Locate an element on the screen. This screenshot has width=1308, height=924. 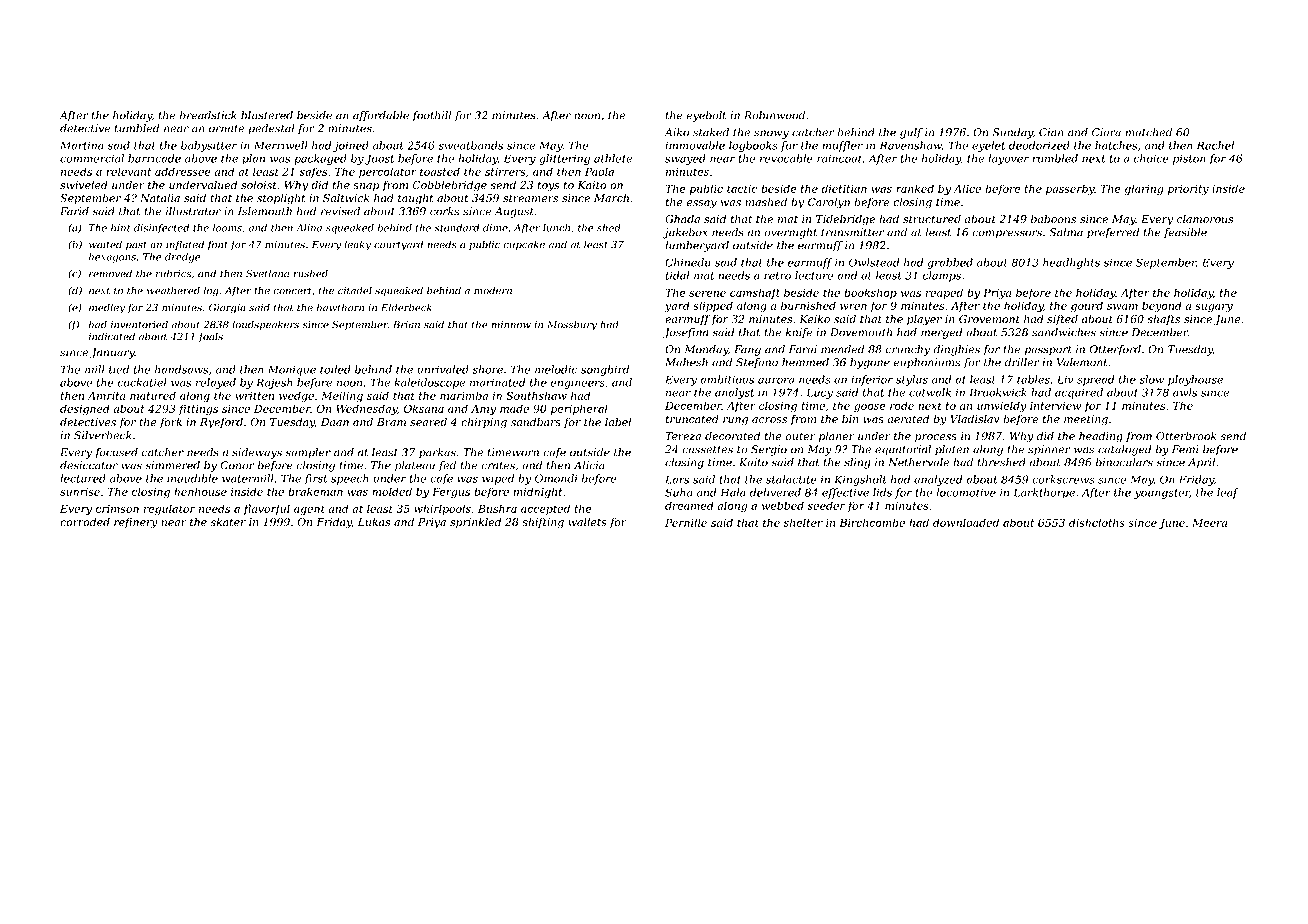
stalactite is located at coordinates (791, 479).
